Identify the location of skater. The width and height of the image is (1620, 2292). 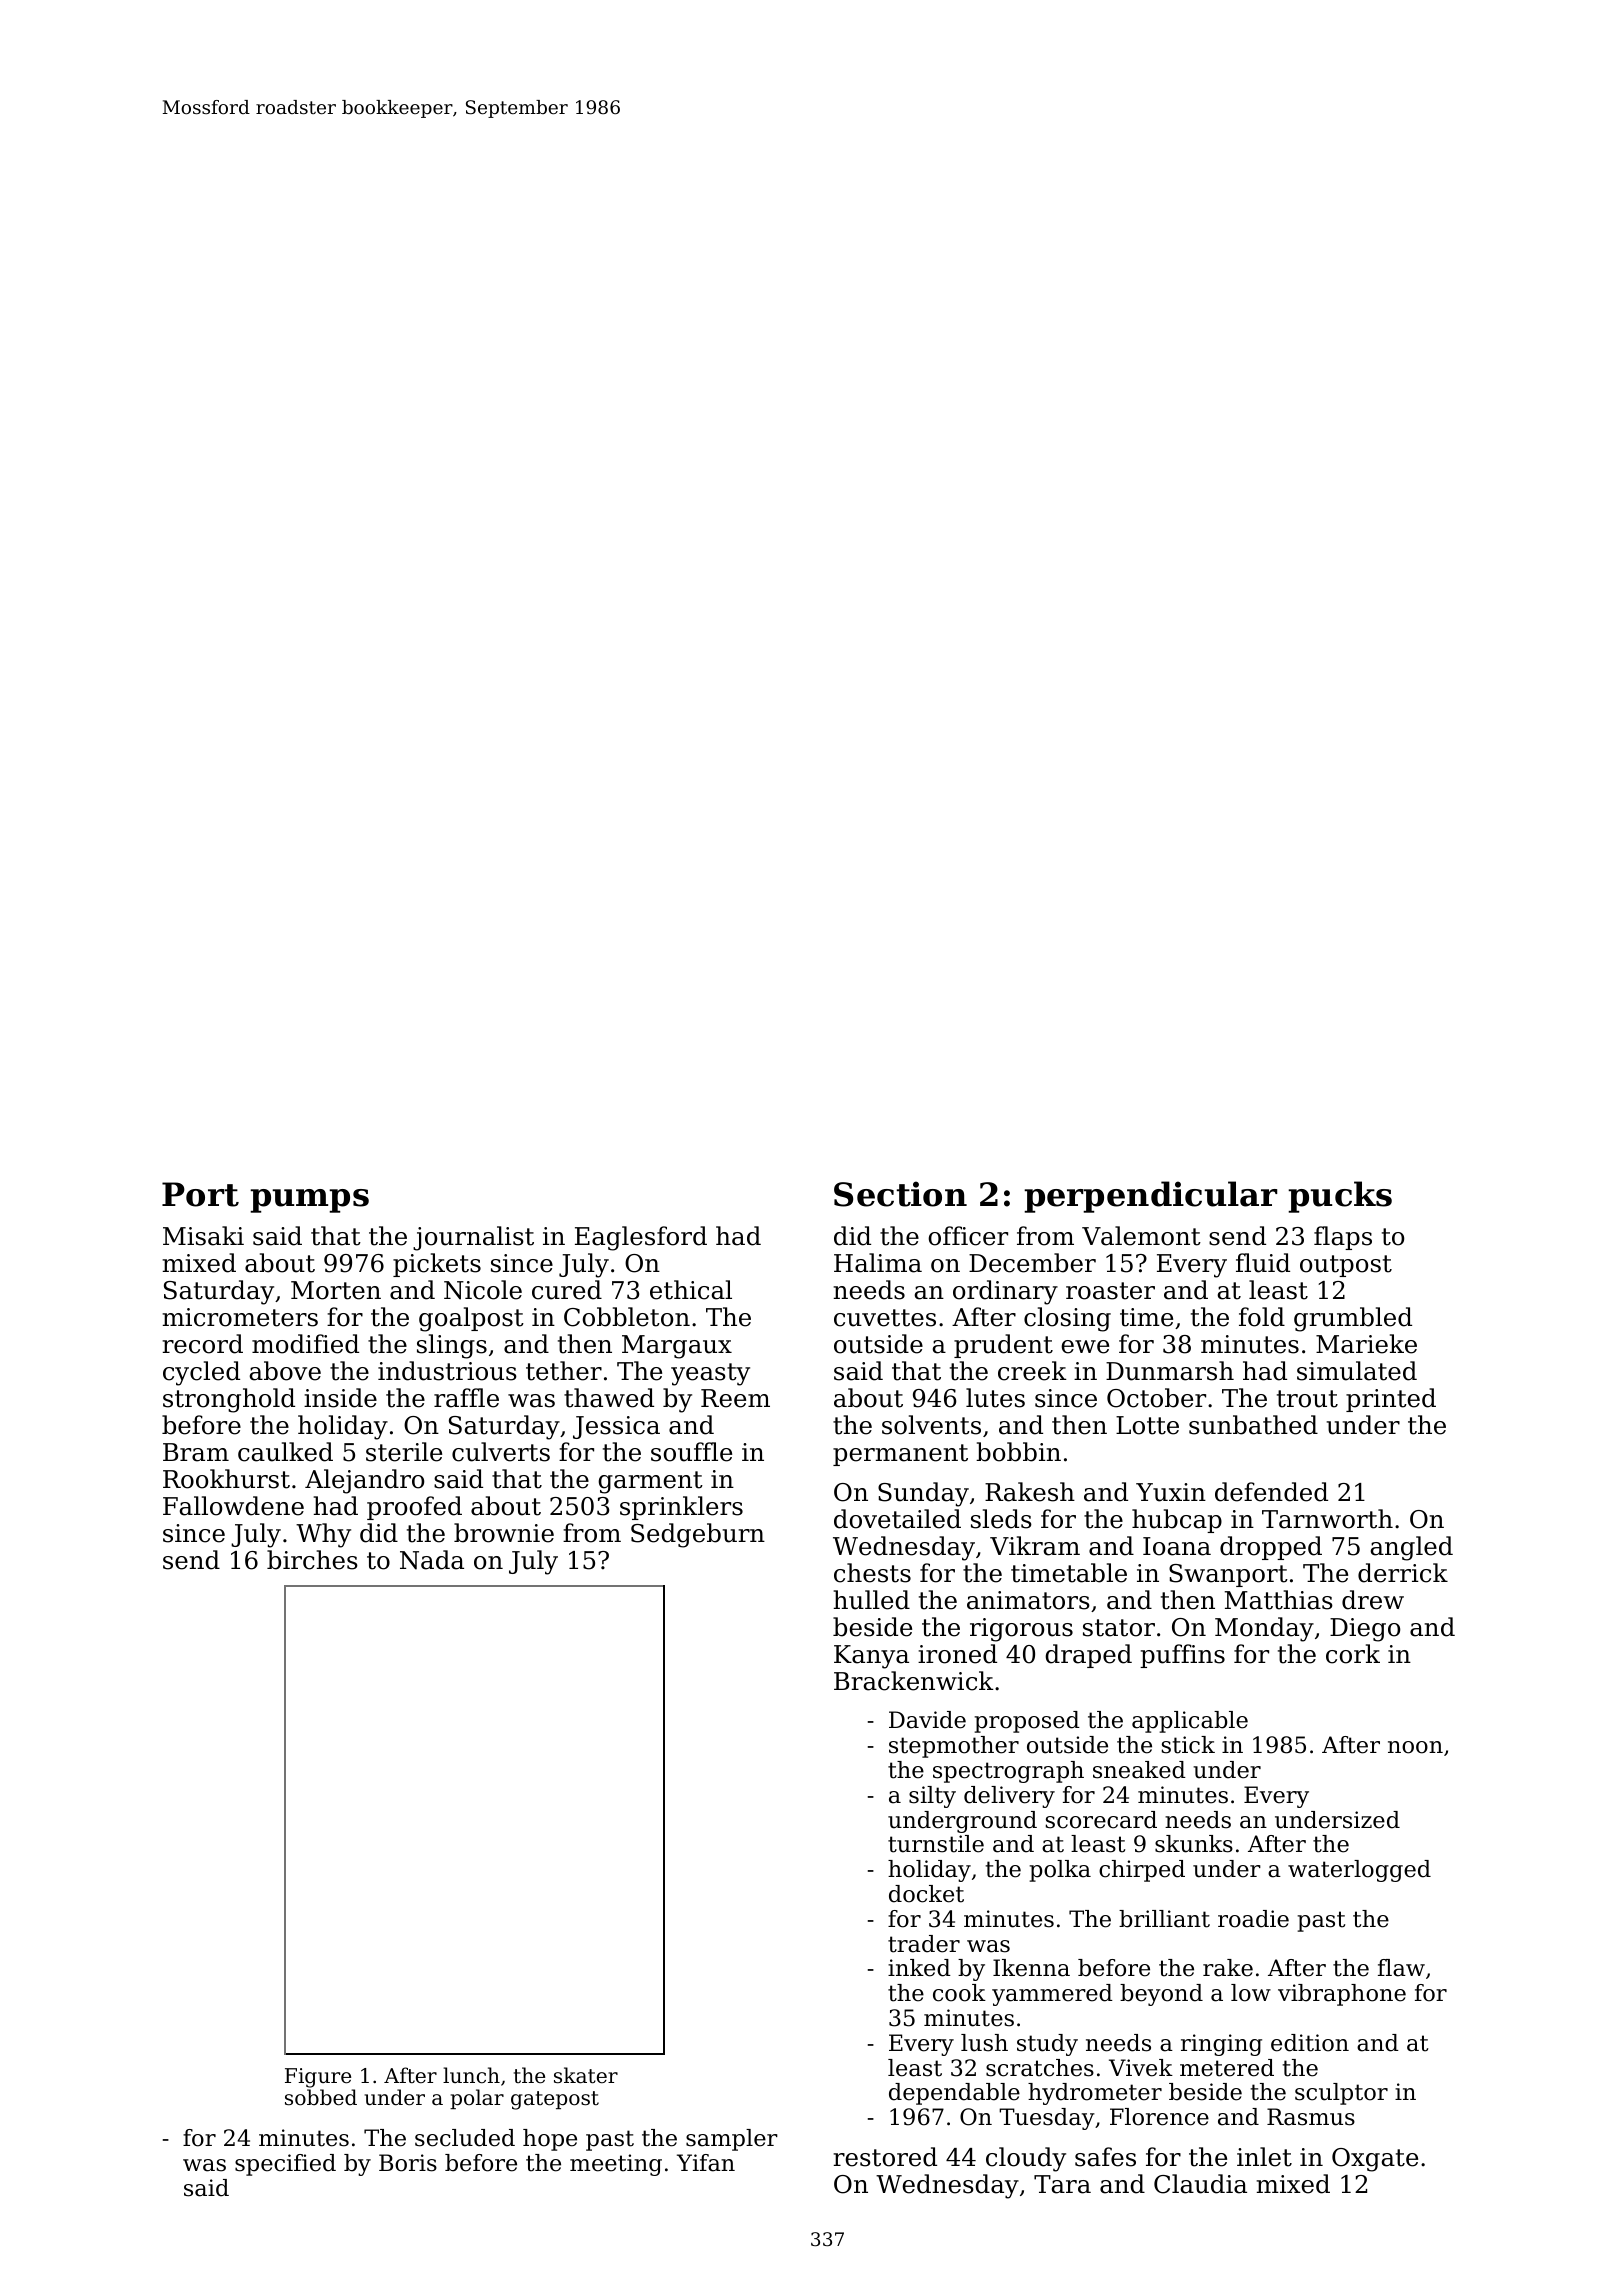
(586, 2075).
